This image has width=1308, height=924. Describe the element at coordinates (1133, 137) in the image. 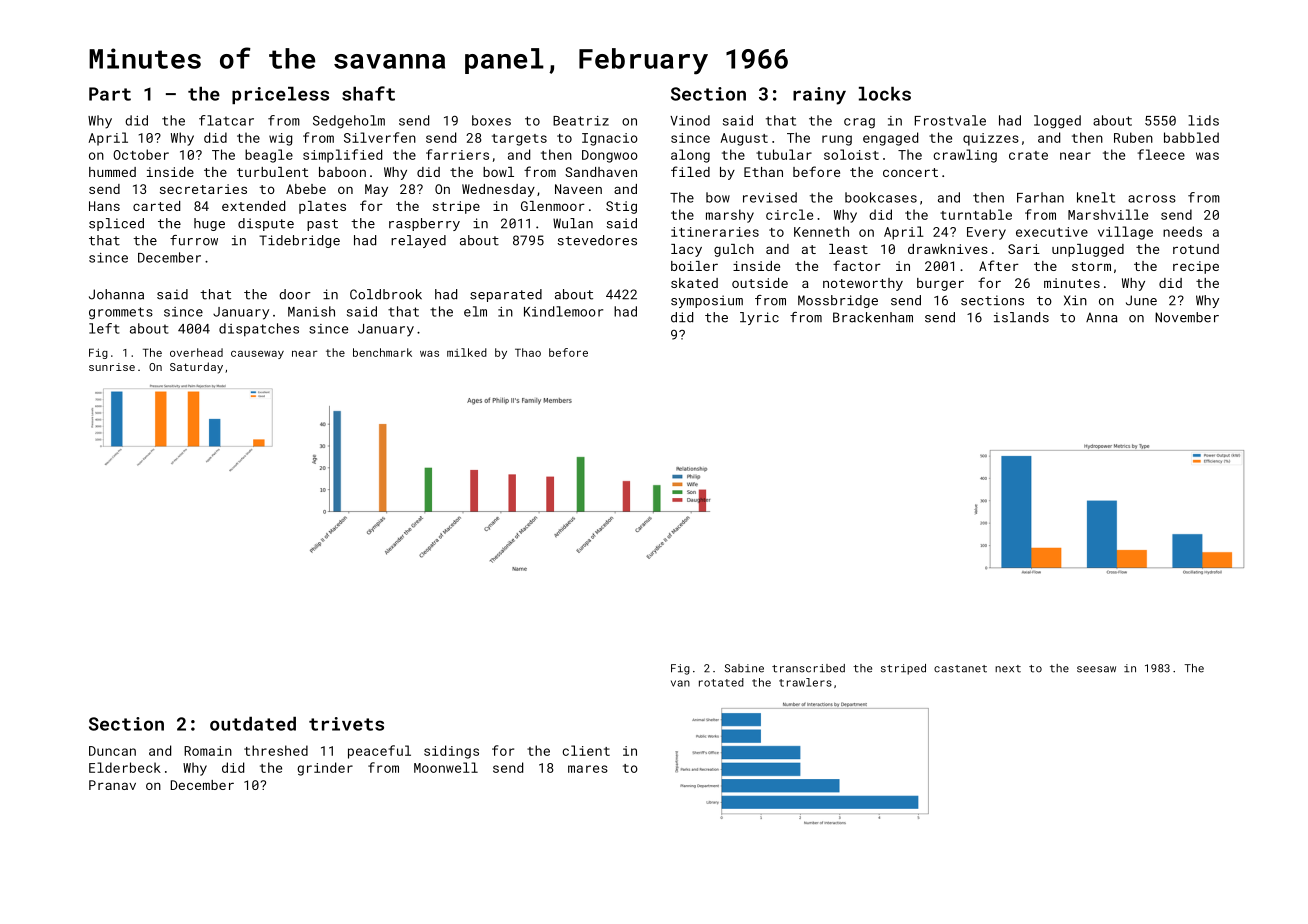

I see `Ruben` at that location.
